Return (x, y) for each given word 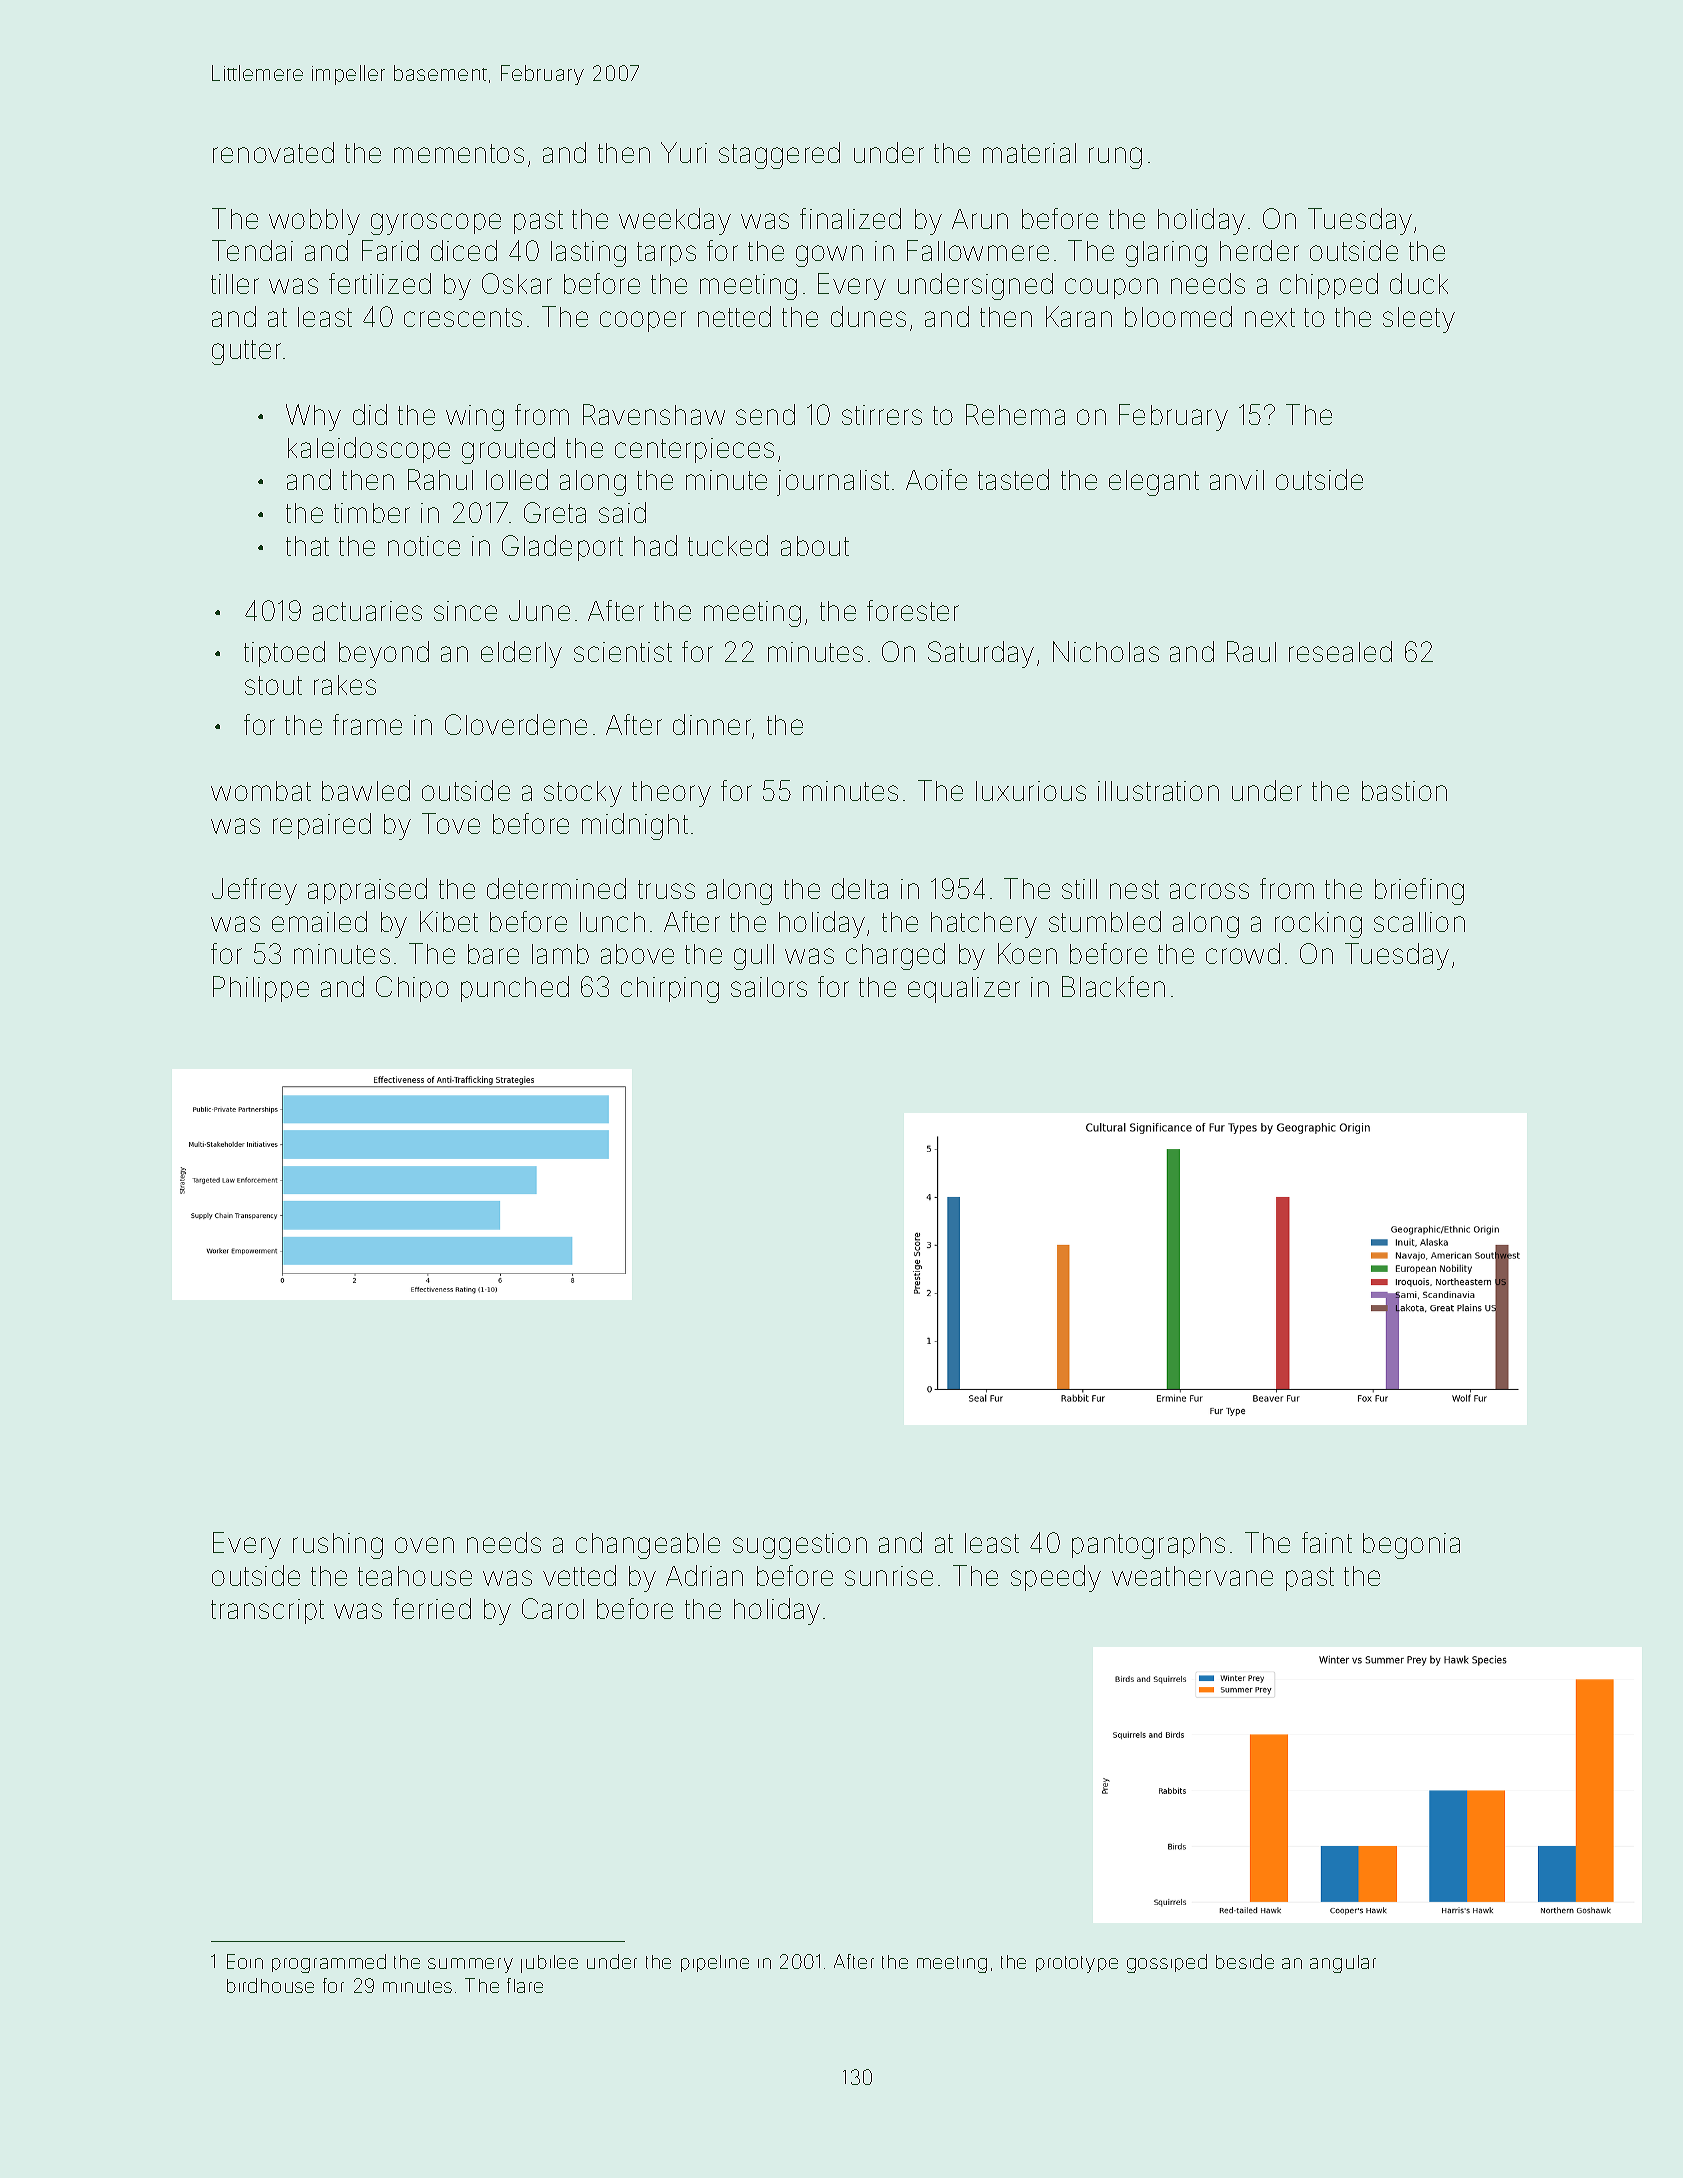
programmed (329, 1963)
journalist (833, 483)
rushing (338, 1546)
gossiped (1167, 1963)
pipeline (715, 1963)
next (1270, 317)
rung (1115, 158)
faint (1327, 1542)
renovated (273, 152)
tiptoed (284, 654)
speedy (1056, 1578)
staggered (779, 155)
